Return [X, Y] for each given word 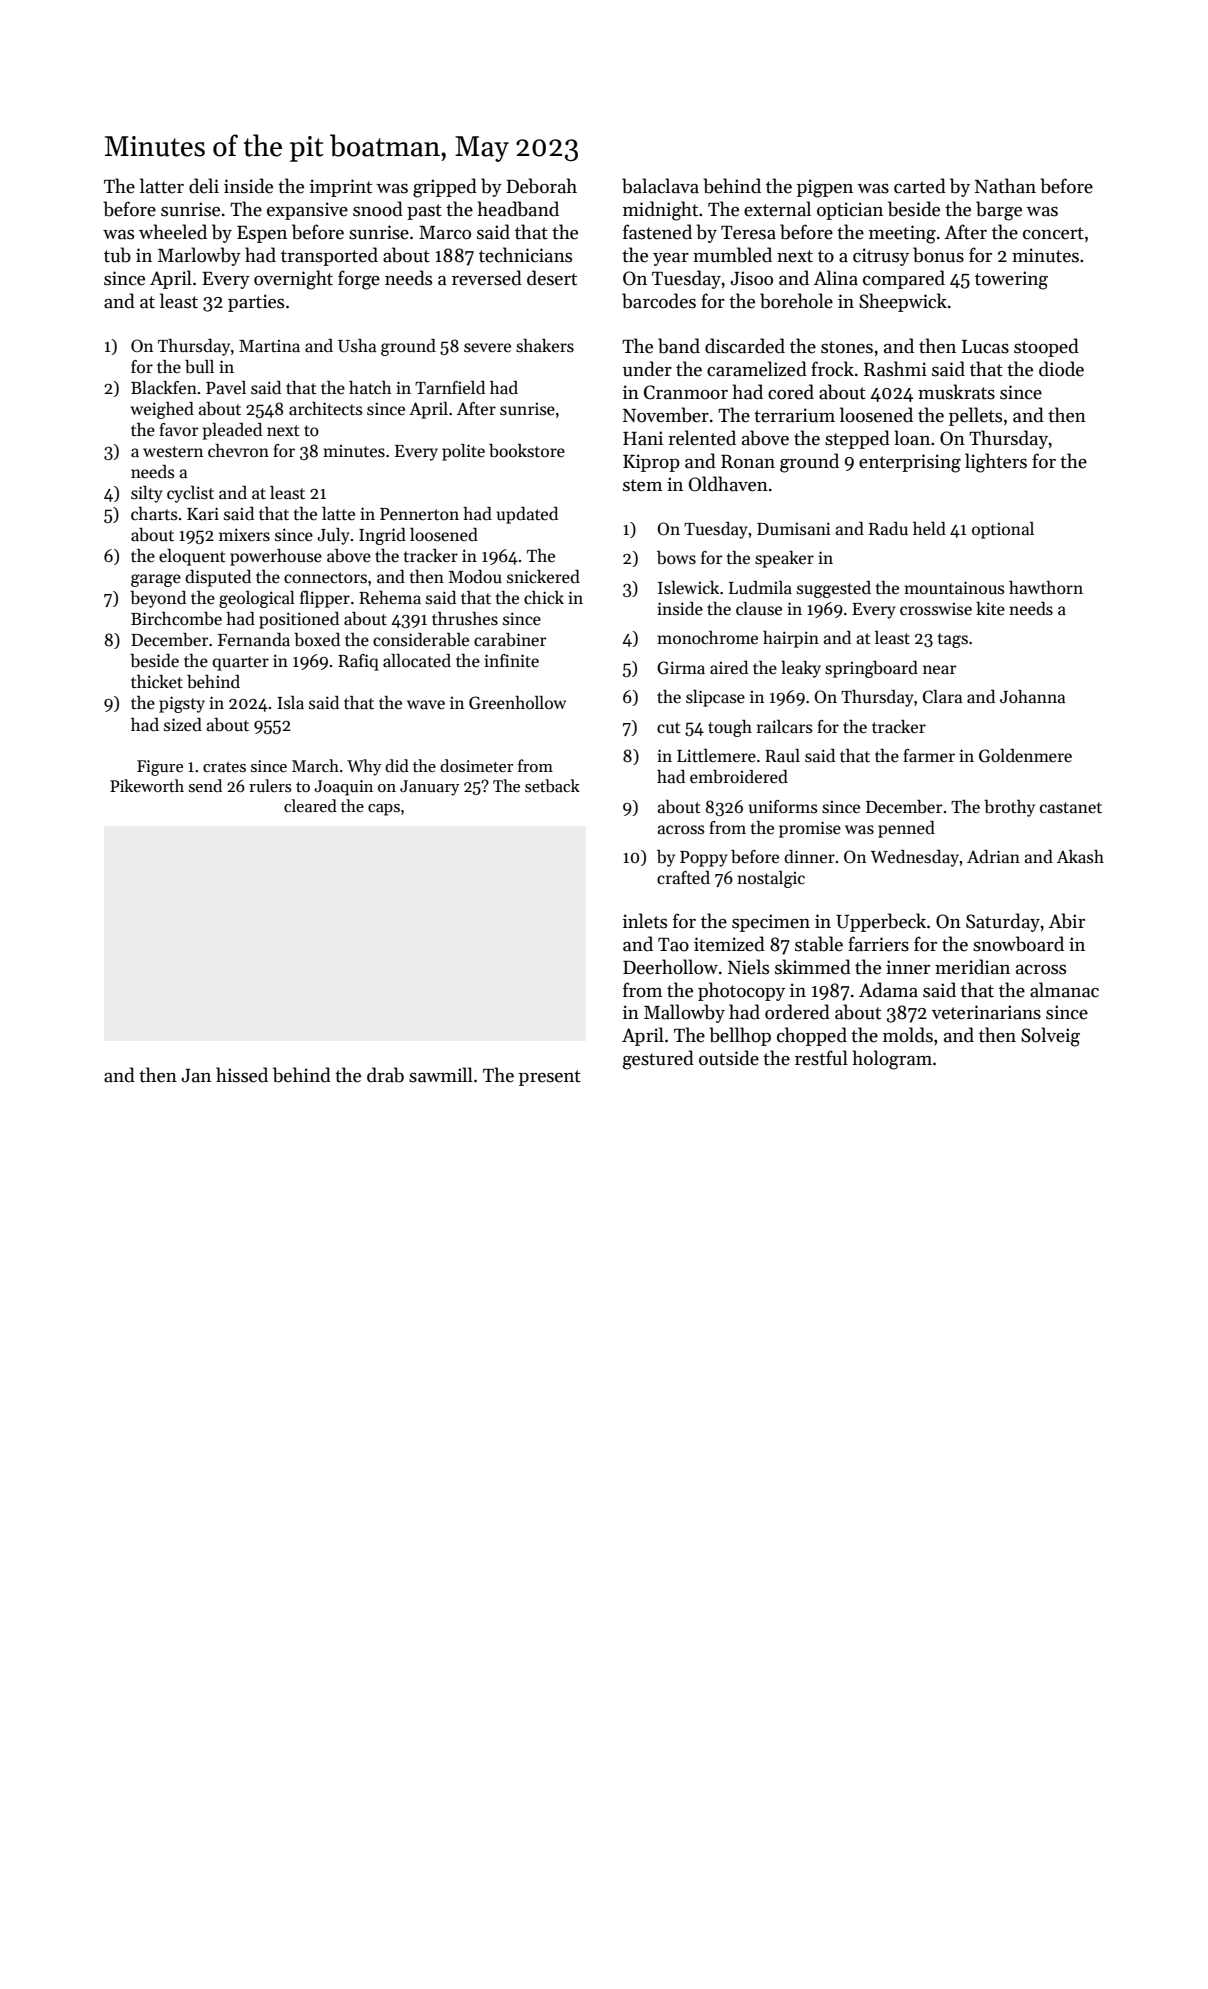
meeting [902, 234]
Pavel [226, 388]
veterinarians [986, 1012]
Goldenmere [1025, 756]
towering [1011, 280]
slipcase [715, 698]
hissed [242, 1075]
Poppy [704, 859]
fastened [657, 232]
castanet [1071, 808]
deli [204, 186]
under [647, 369]
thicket [157, 682]
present [550, 1078]
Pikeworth [147, 785]
